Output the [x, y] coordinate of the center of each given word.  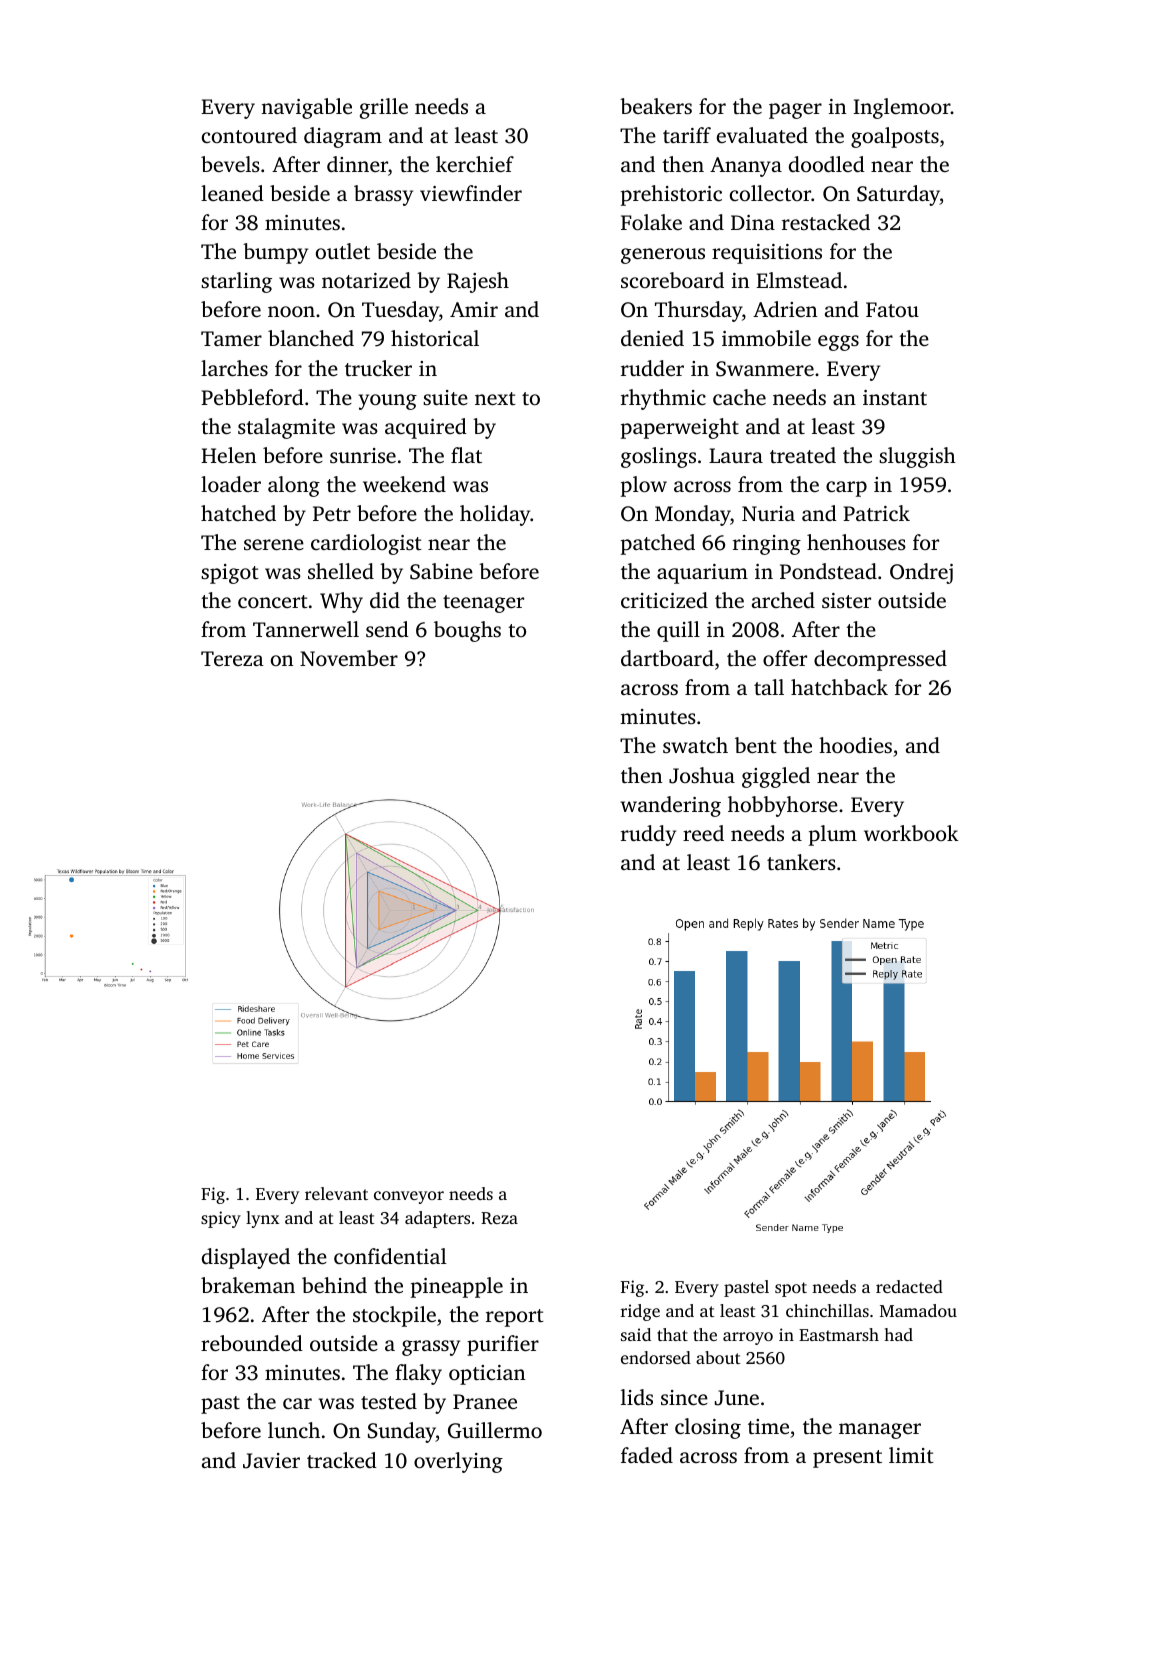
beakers [656, 106]
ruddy [648, 835]
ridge [640, 1312]
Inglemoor [902, 108]
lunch [294, 1430]
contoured [249, 135]
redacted [909, 1286]
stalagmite [286, 428]
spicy [221, 1219]
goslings [658, 457]
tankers [801, 862]
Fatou [892, 309]
